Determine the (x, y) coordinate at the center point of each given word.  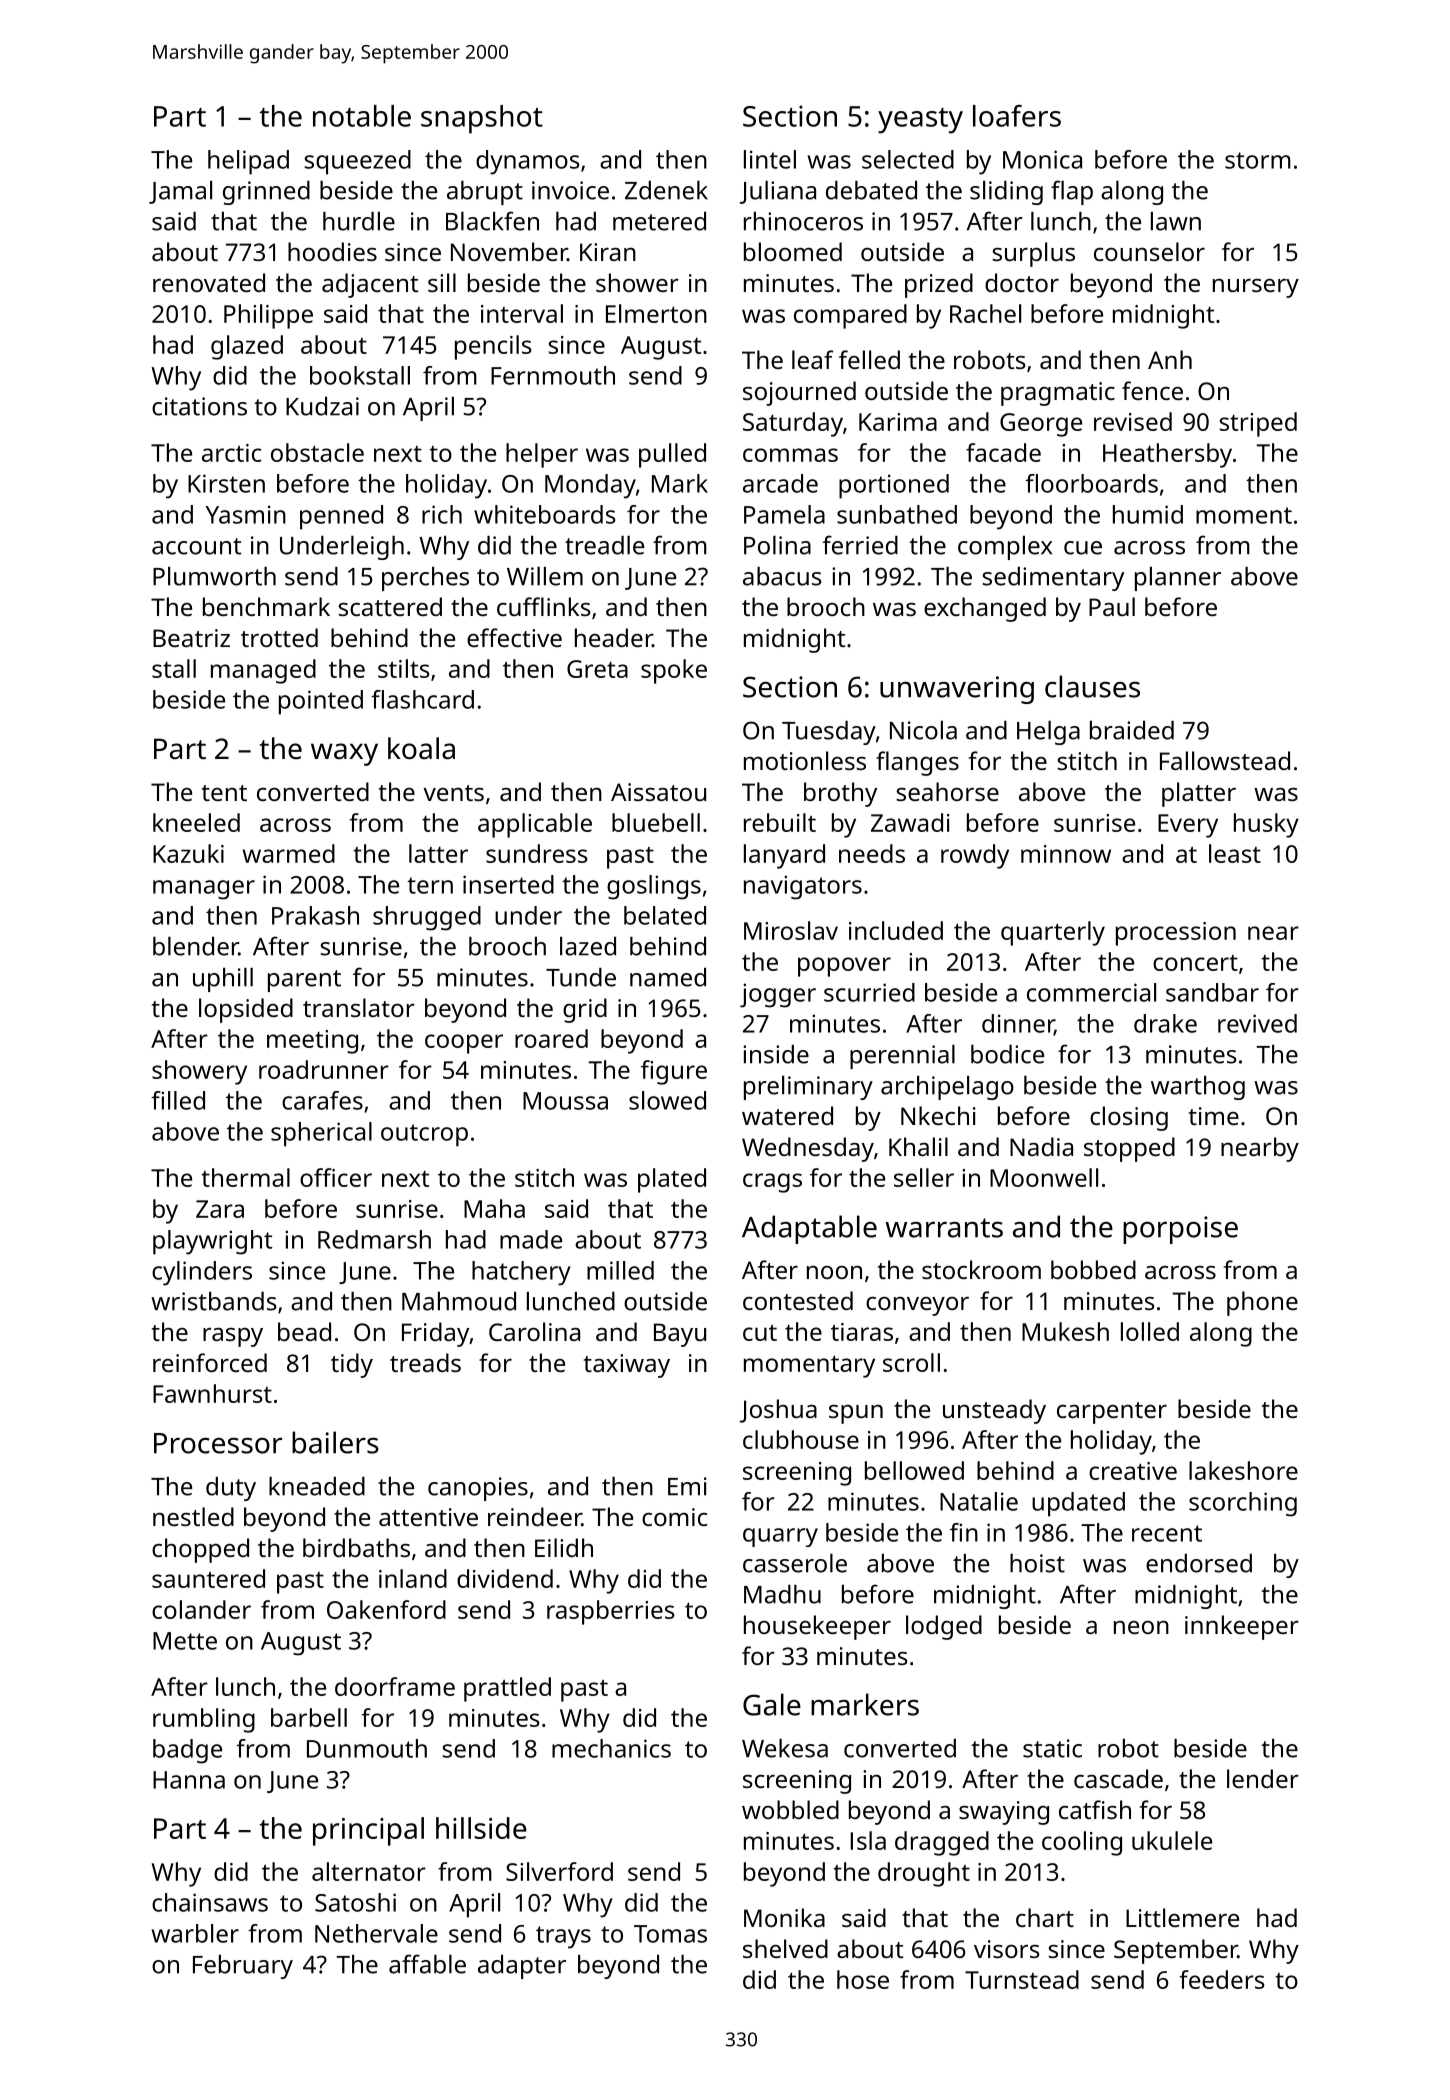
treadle (604, 545)
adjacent (370, 285)
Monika (784, 1917)
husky (1266, 825)
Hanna (189, 1780)
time (1214, 1116)
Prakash (315, 915)
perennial (902, 1057)
